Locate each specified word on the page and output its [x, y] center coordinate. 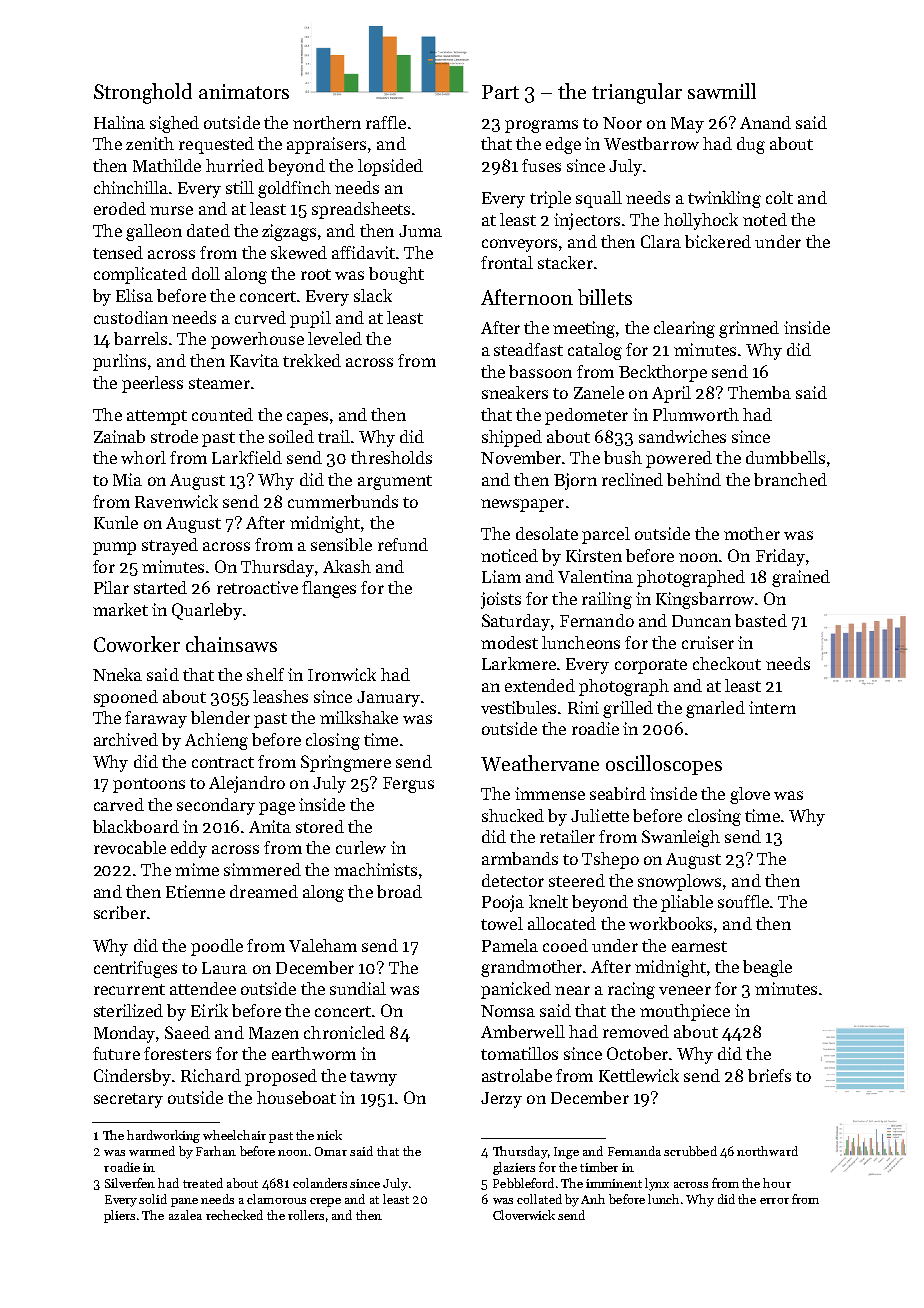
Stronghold [143, 93]
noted [765, 219]
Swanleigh [681, 838]
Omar [331, 1151]
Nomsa [508, 1011]
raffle [386, 122]
